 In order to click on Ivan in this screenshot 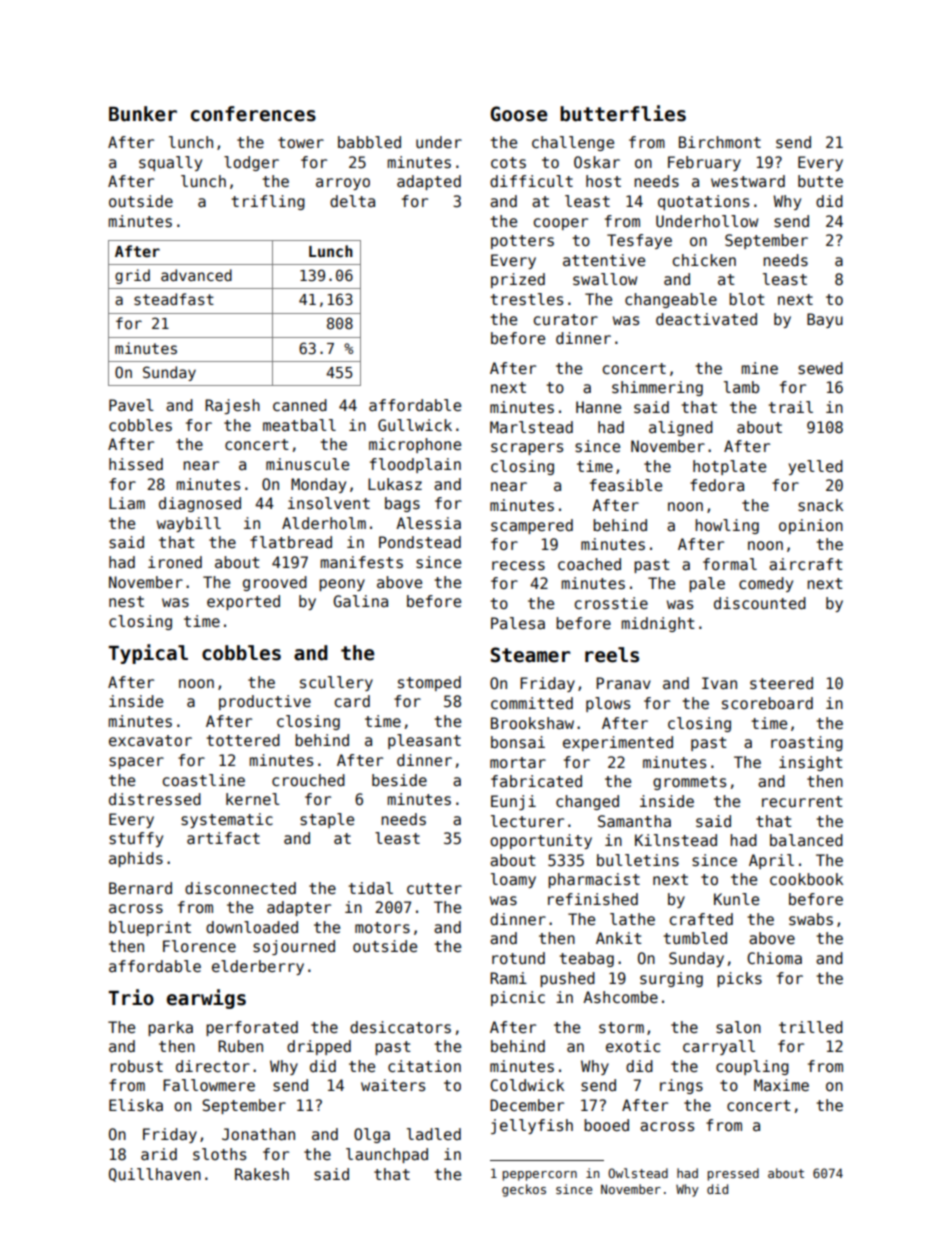, I will do `click(719, 683)`.
